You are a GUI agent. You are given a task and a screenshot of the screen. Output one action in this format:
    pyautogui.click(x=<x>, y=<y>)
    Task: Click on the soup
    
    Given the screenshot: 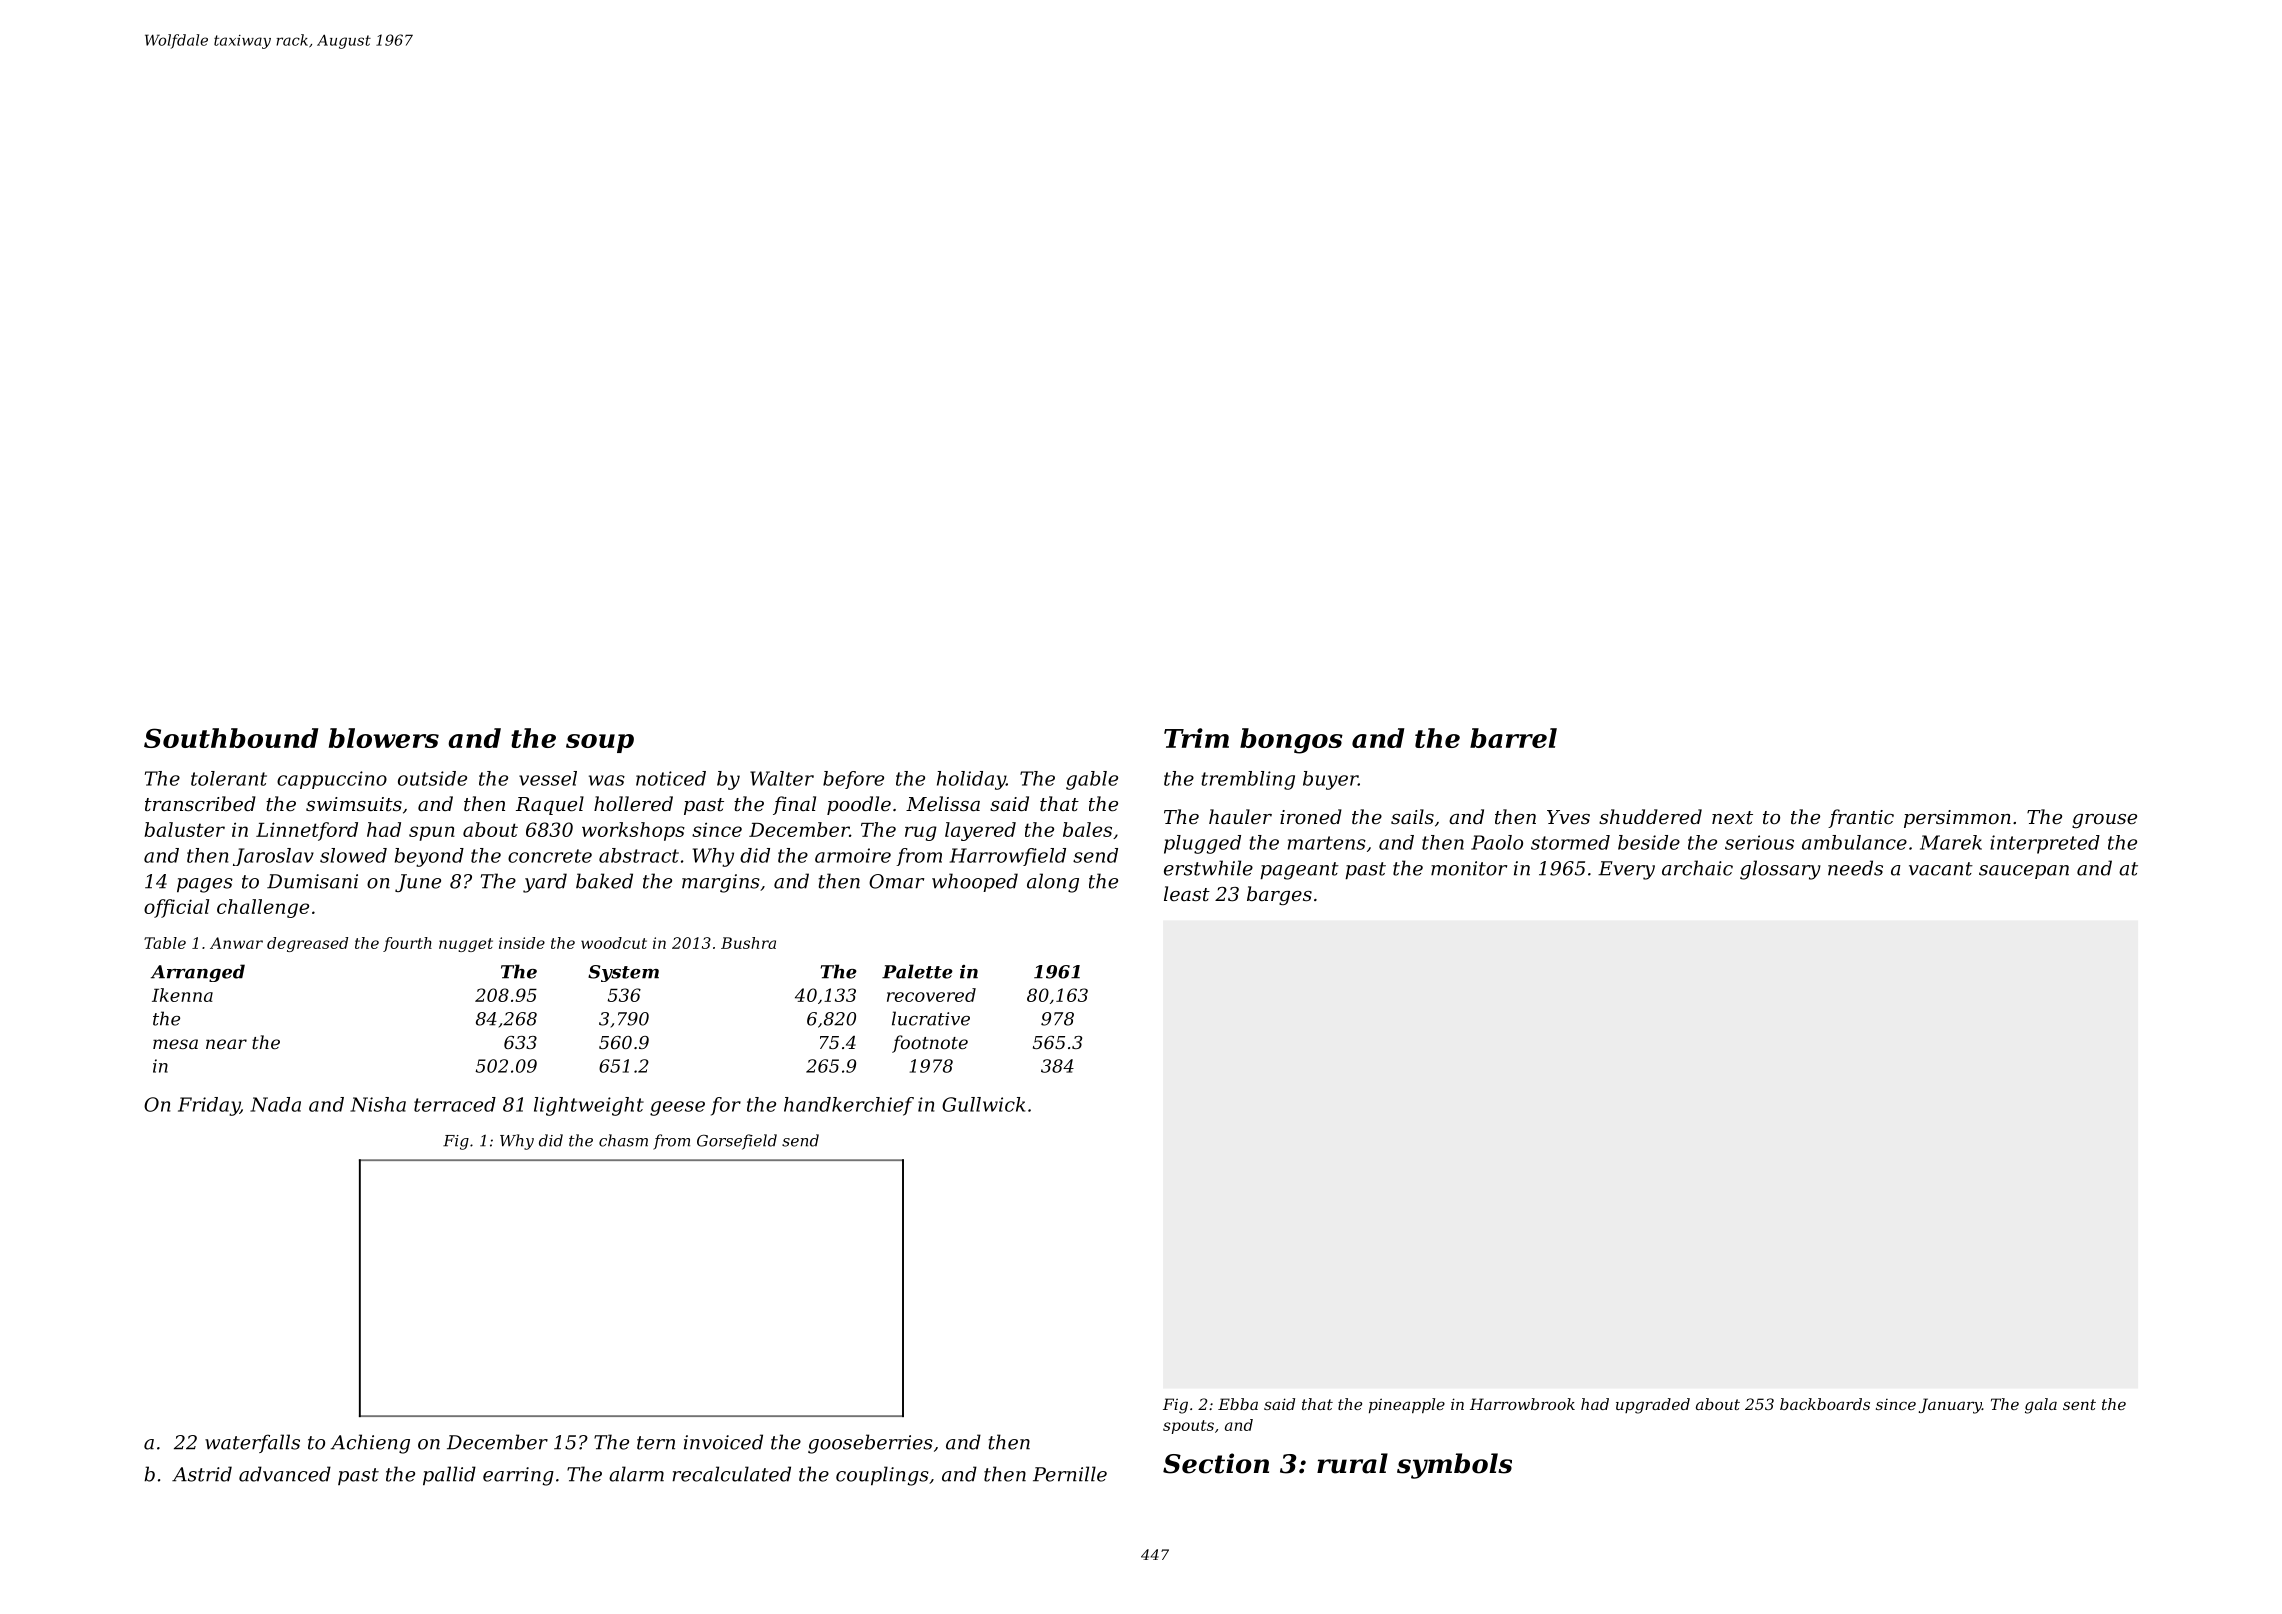 What is the action you would take?
    pyautogui.click(x=600, y=743)
